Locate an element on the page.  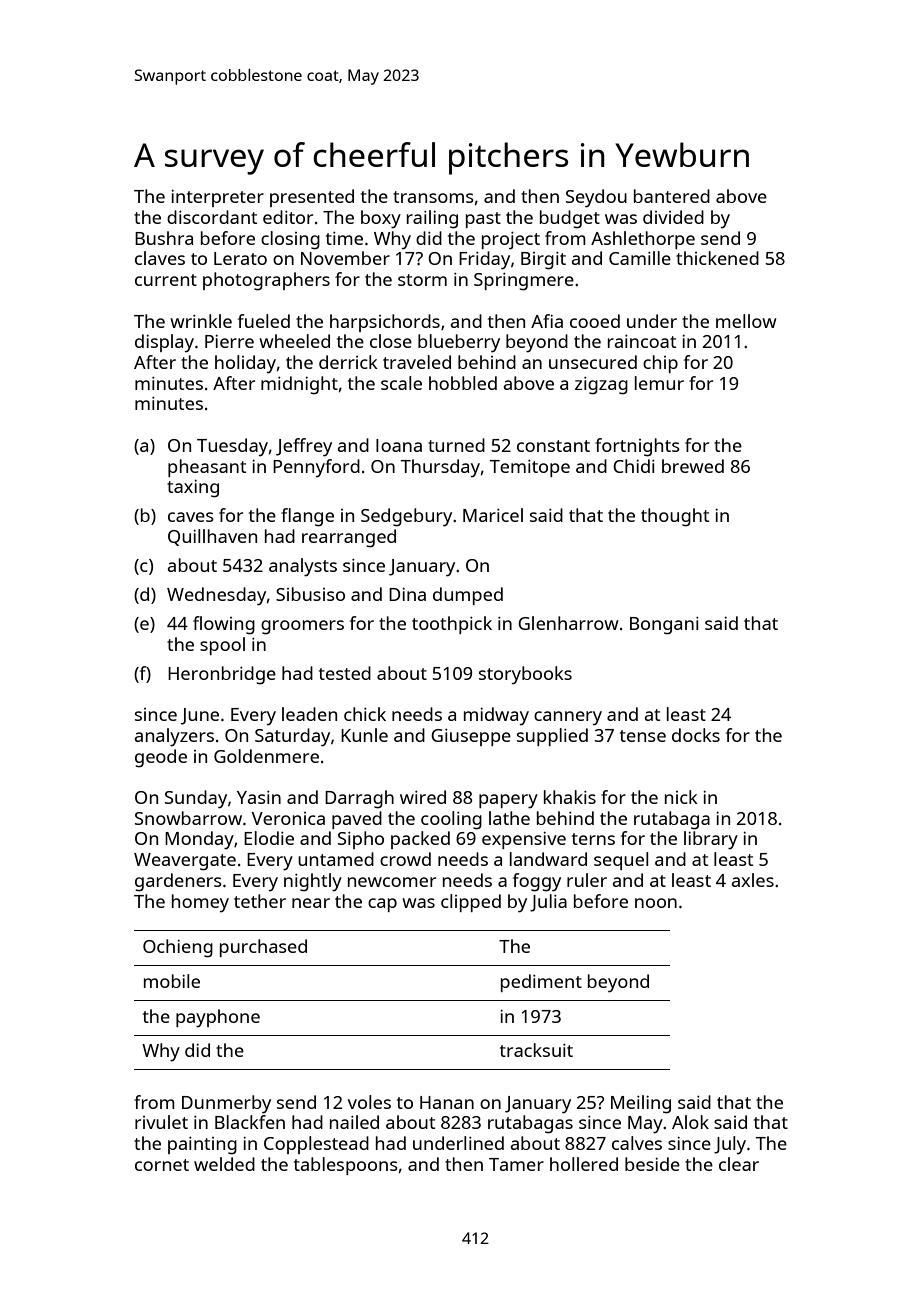
axles is located at coordinates (753, 880).
